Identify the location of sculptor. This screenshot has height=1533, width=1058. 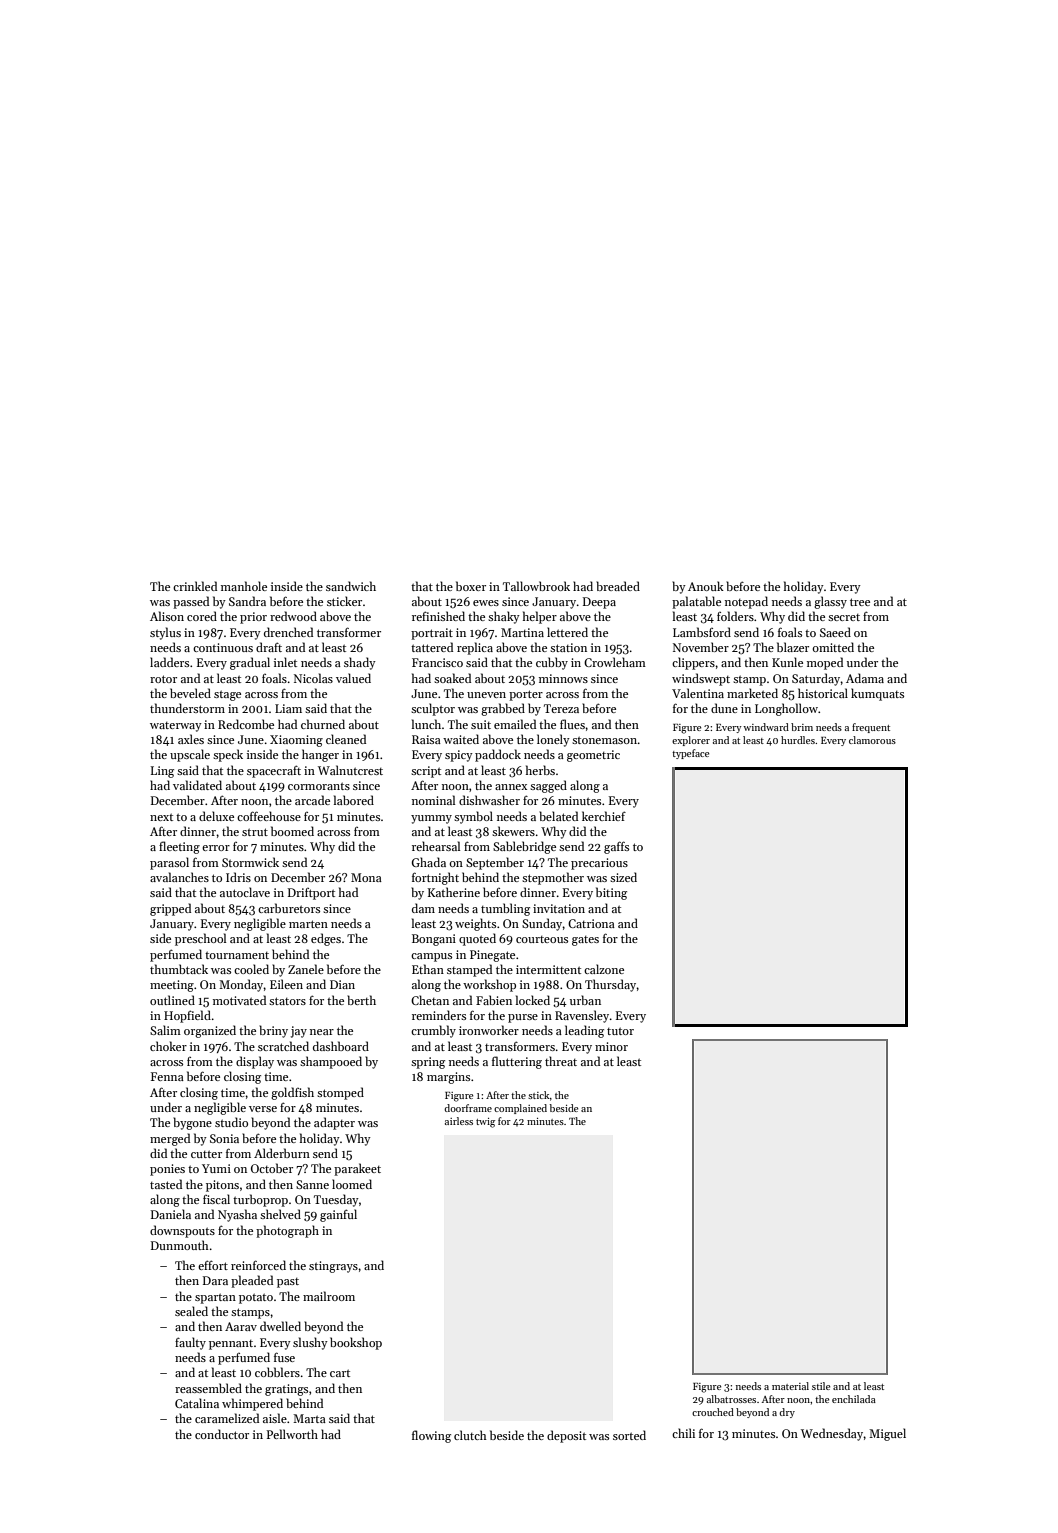
(433, 709).
